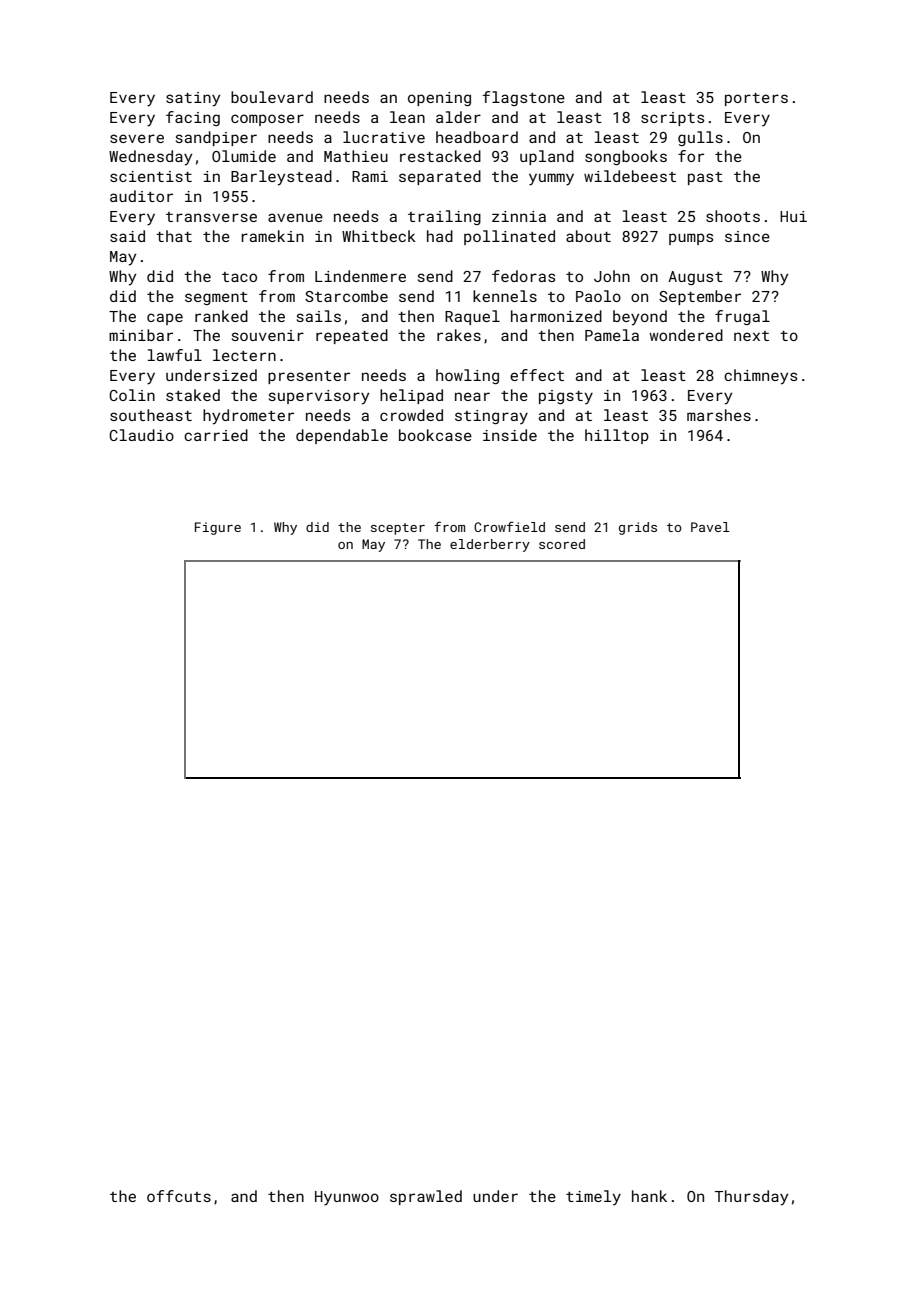 This screenshot has width=924, height=1308. I want to click on Hyunwoo, so click(347, 1198).
